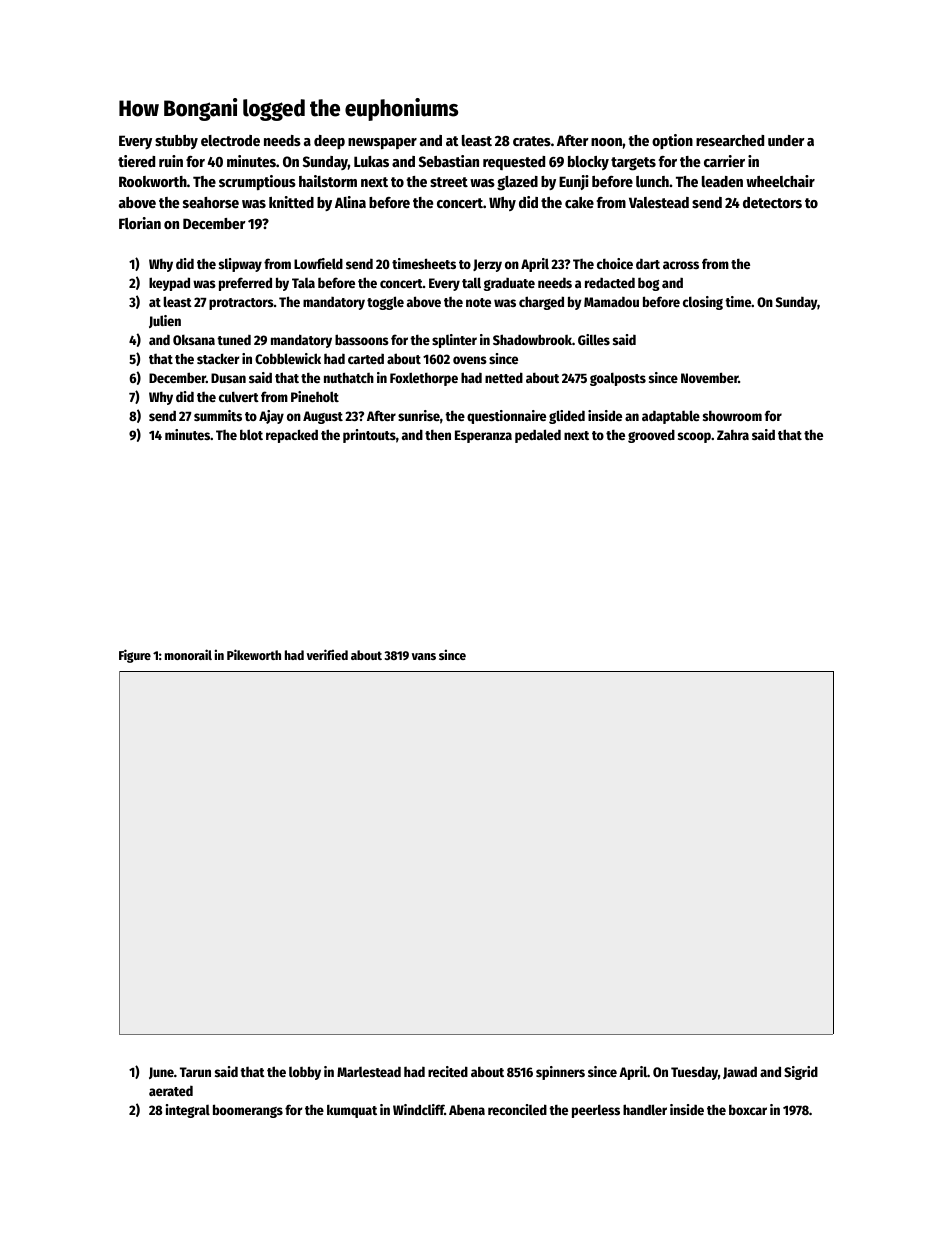 The height and width of the screenshot is (1233, 952). I want to click on crates, so click(532, 141).
